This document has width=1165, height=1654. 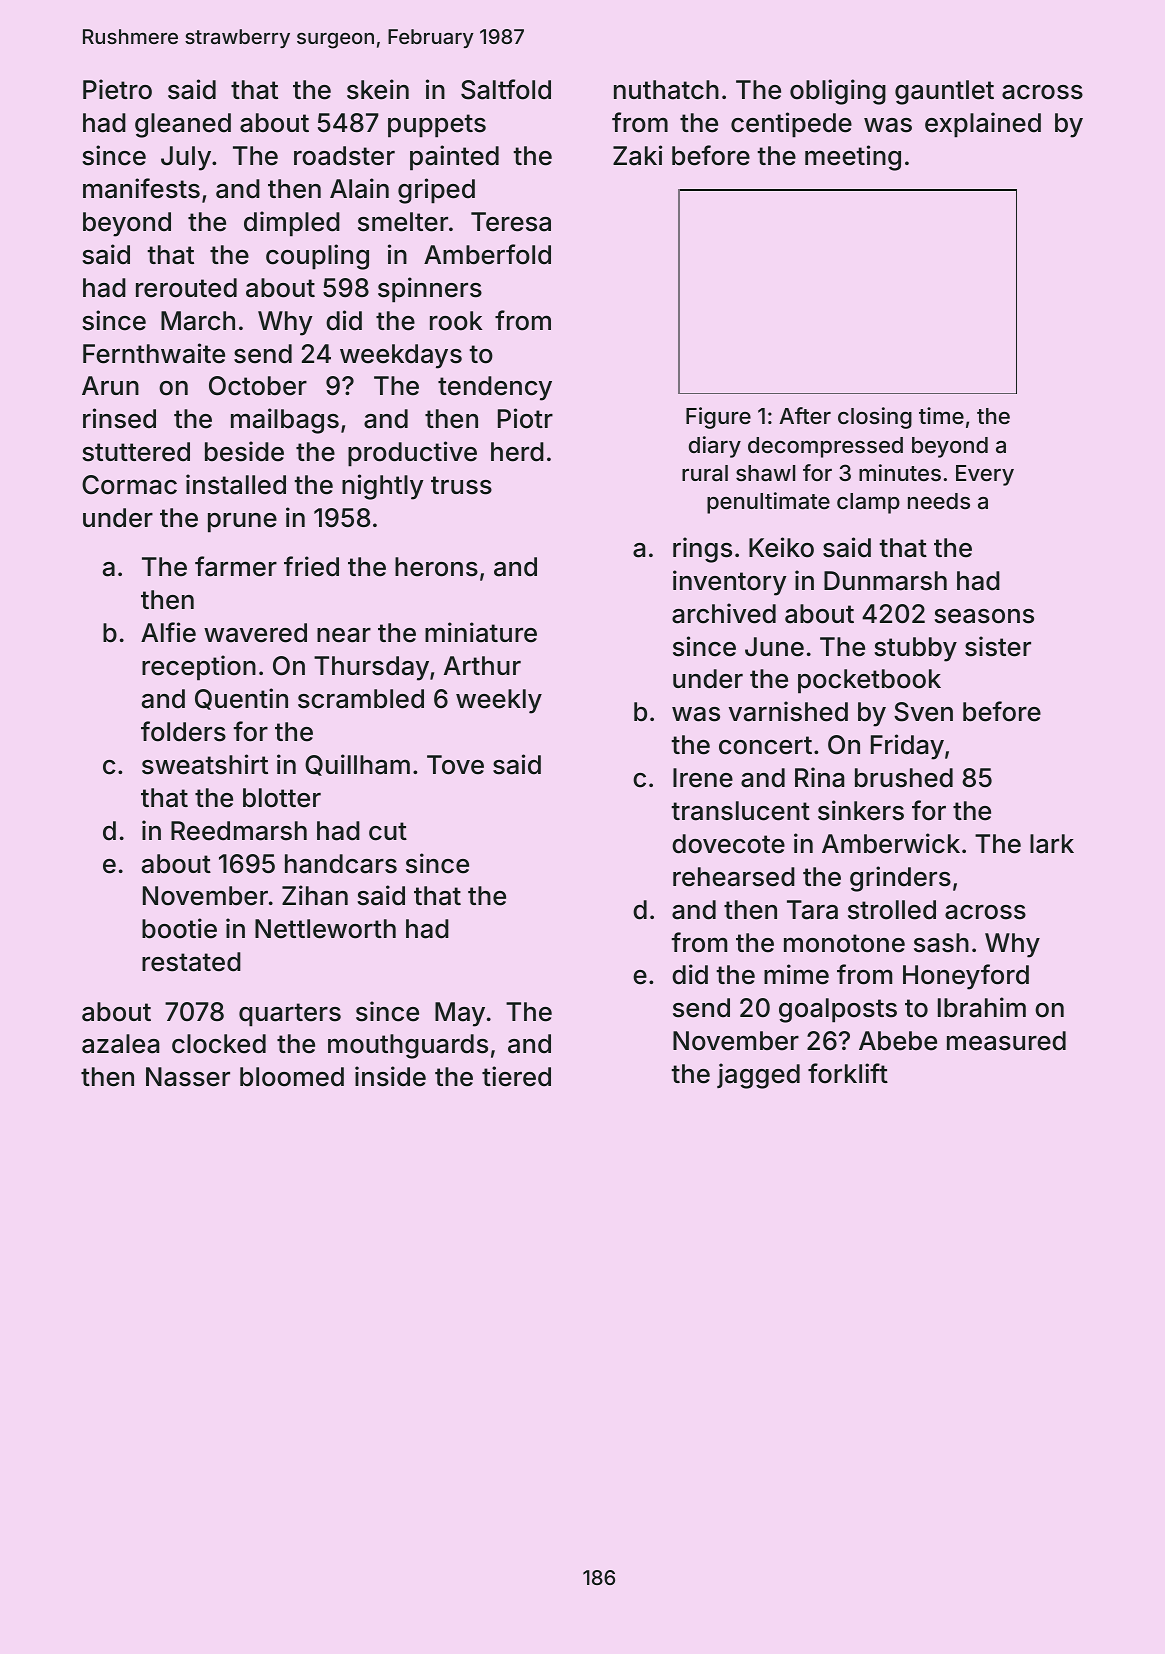 What do you see at coordinates (516, 1076) in the document?
I see `tiered` at bounding box center [516, 1076].
